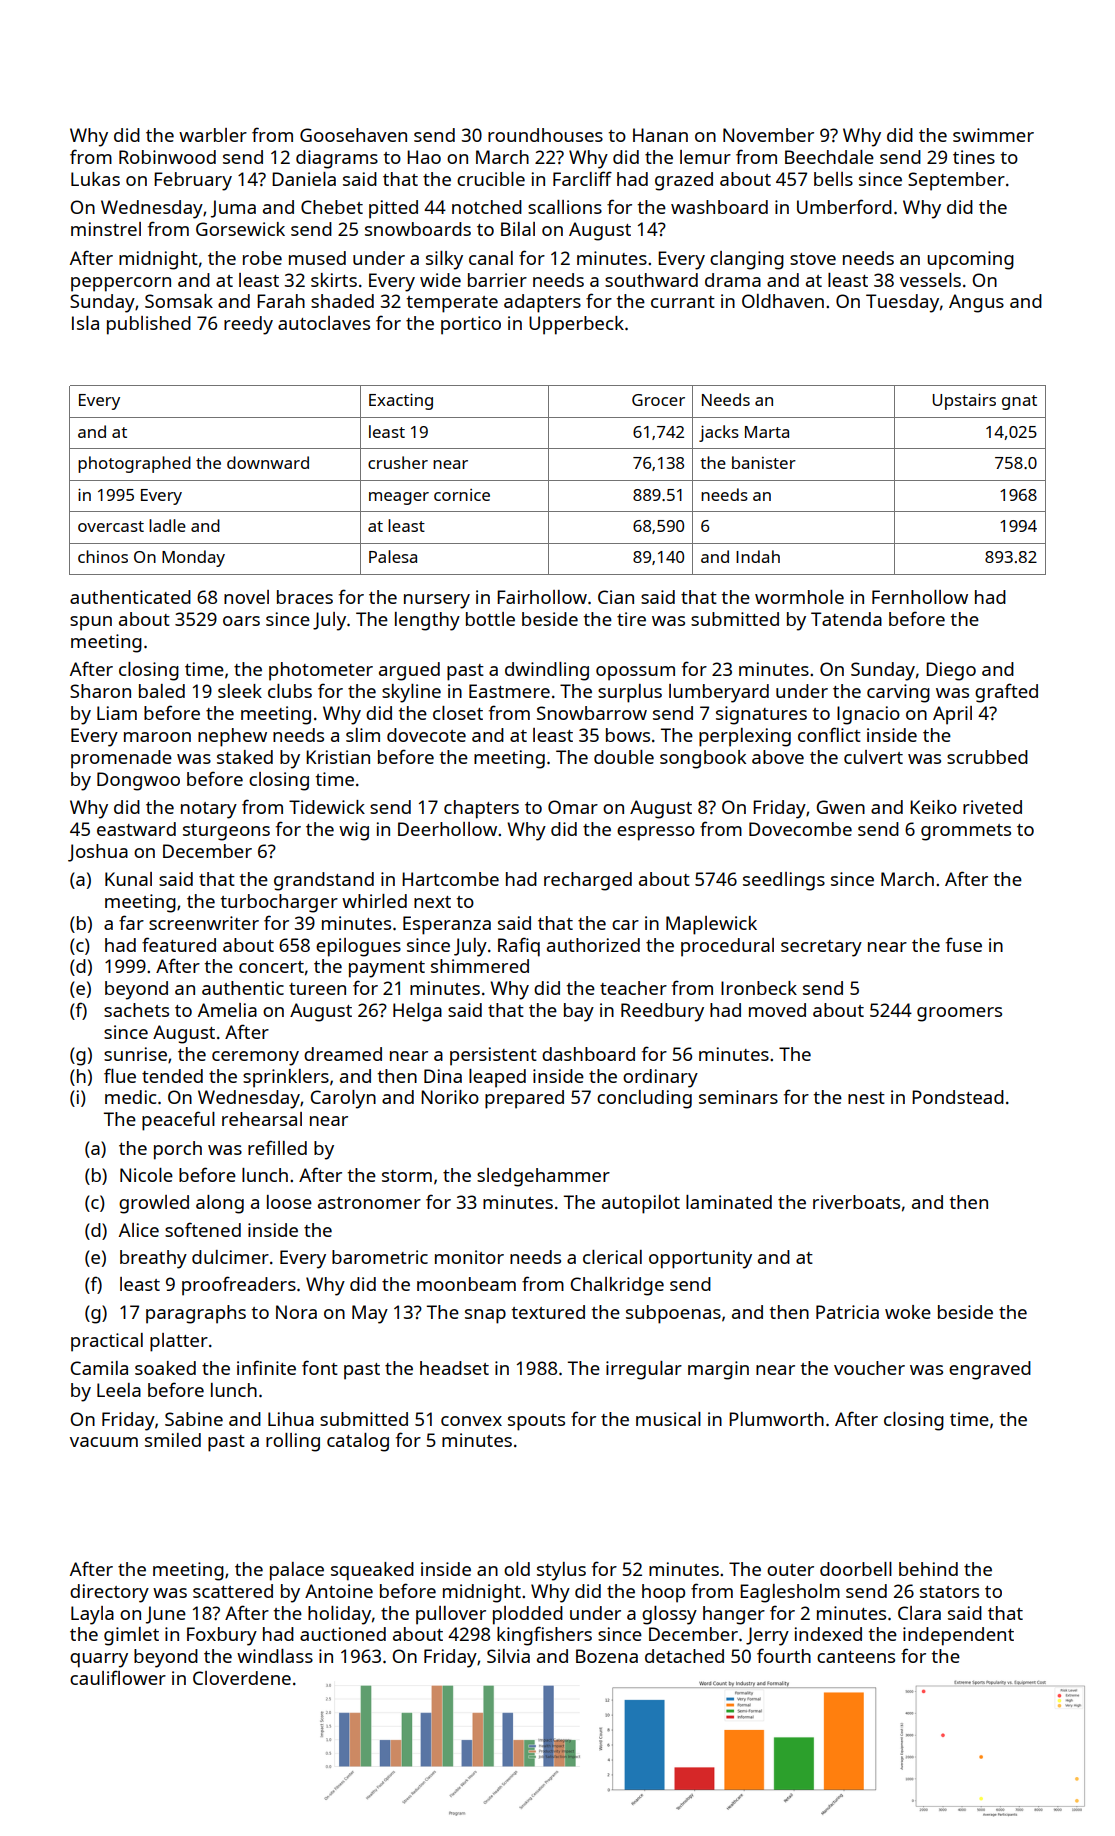  What do you see at coordinates (136, 1010) in the screenshot?
I see `sachets` at bounding box center [136, 1010].
